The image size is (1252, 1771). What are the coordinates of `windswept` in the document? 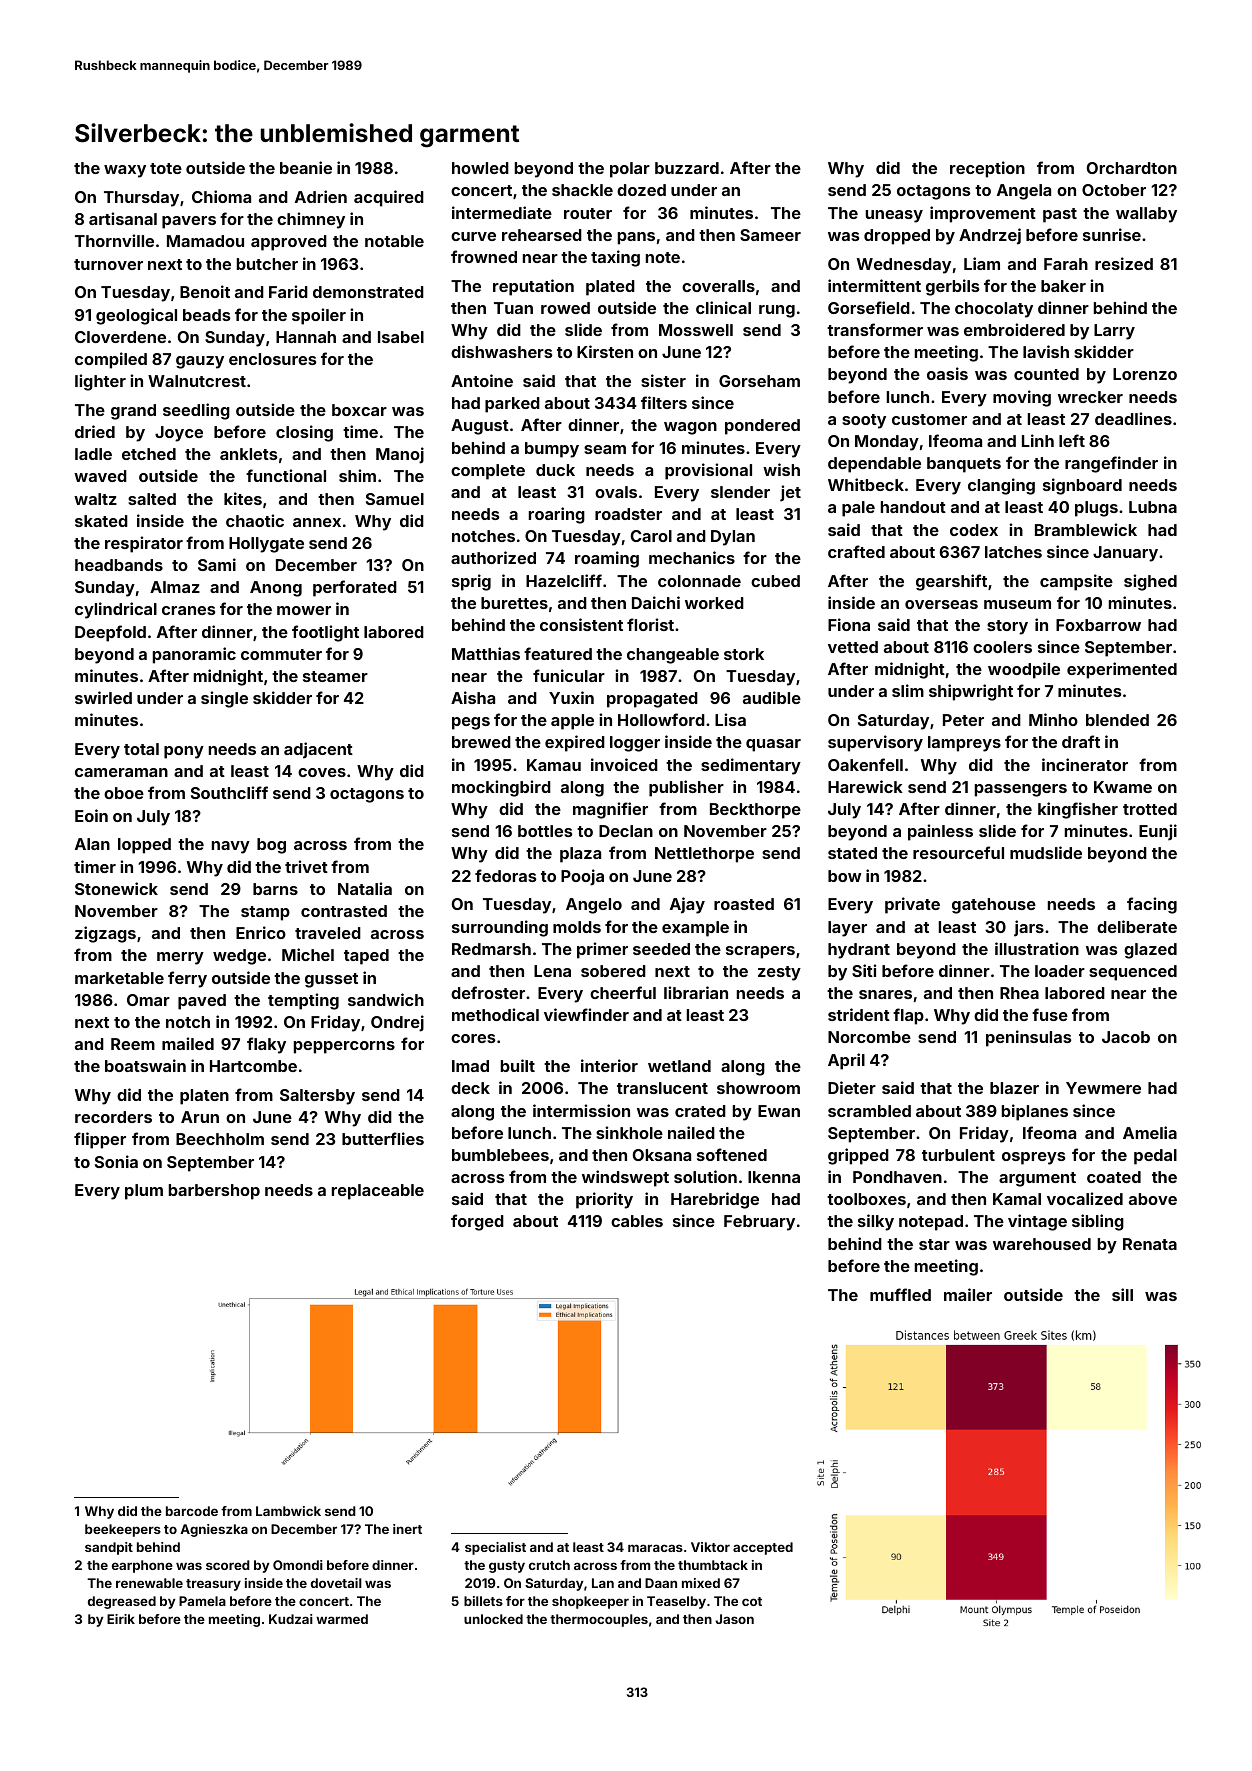 It's located at (625, 1178).
